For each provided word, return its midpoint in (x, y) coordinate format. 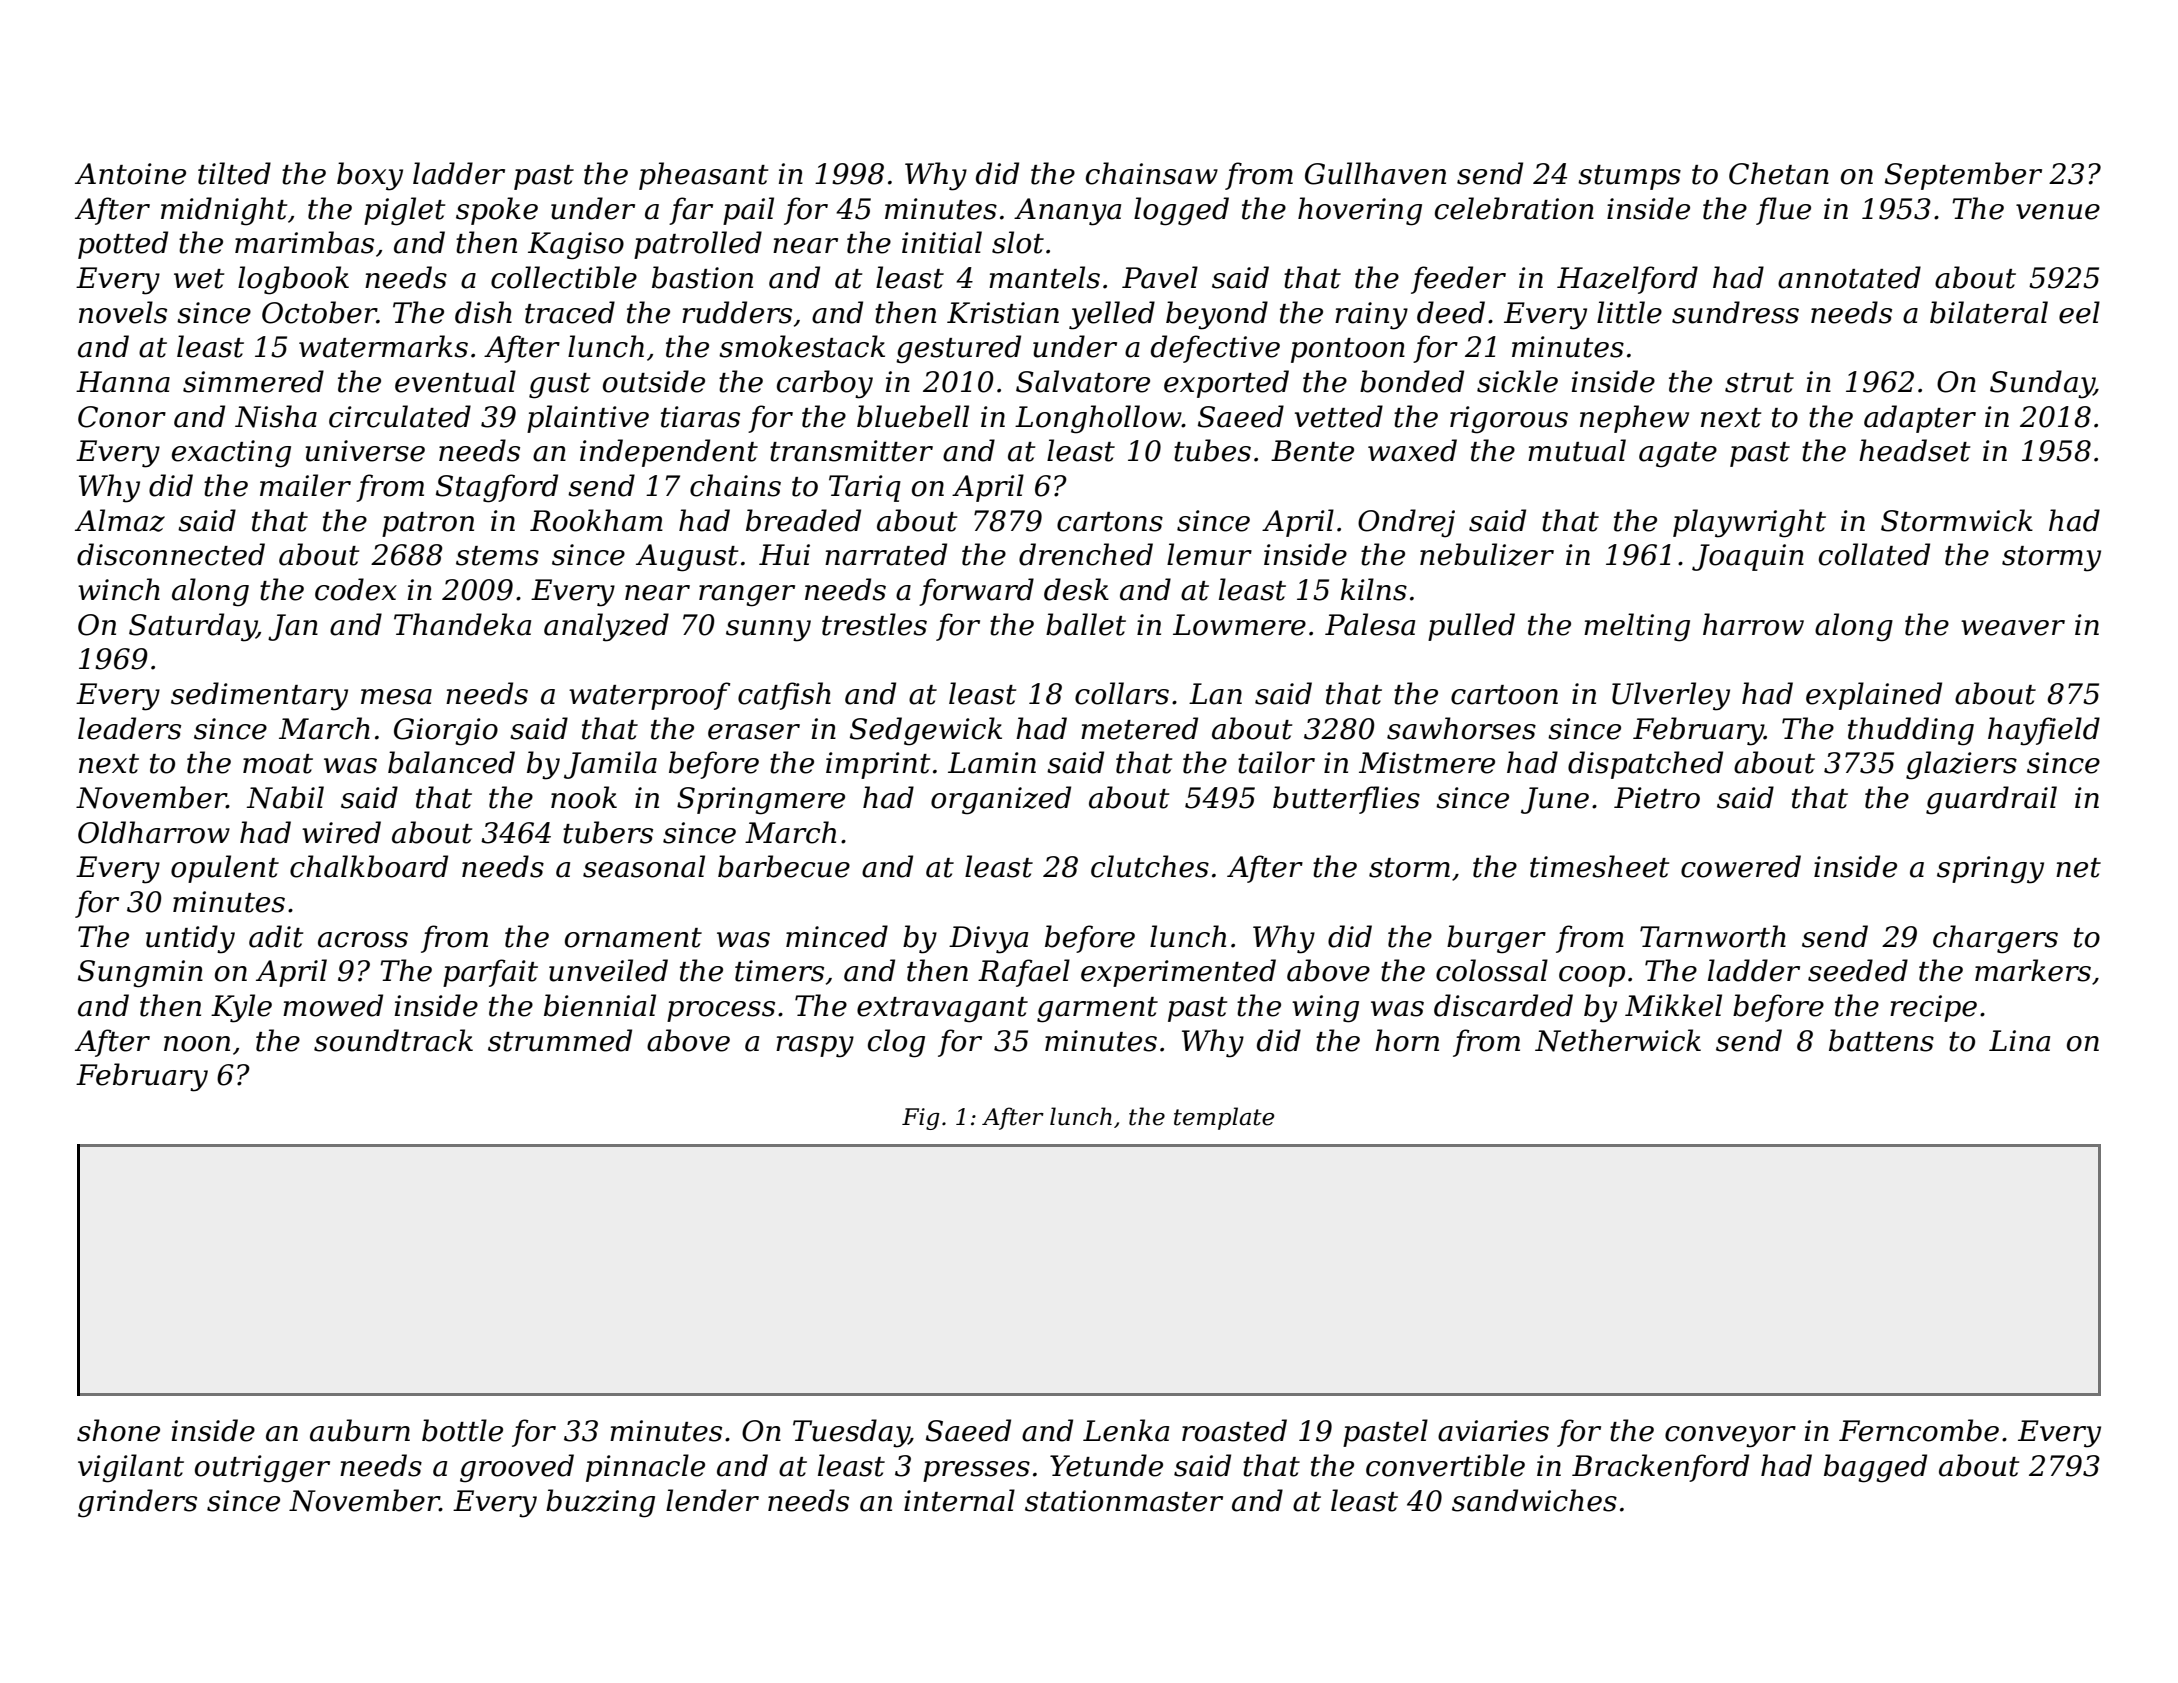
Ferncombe (1919, 1430)
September (1963, 176)
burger (1496, 939)
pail (748, 211)
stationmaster (1124, 1501)
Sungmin (140, 974)
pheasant (703, 176)
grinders (137, 1503)
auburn (360, 1430)
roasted (1234, 1430)
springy (1990, 870)
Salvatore (1083, 381)
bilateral (1989, 312)
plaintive (588, 419)
